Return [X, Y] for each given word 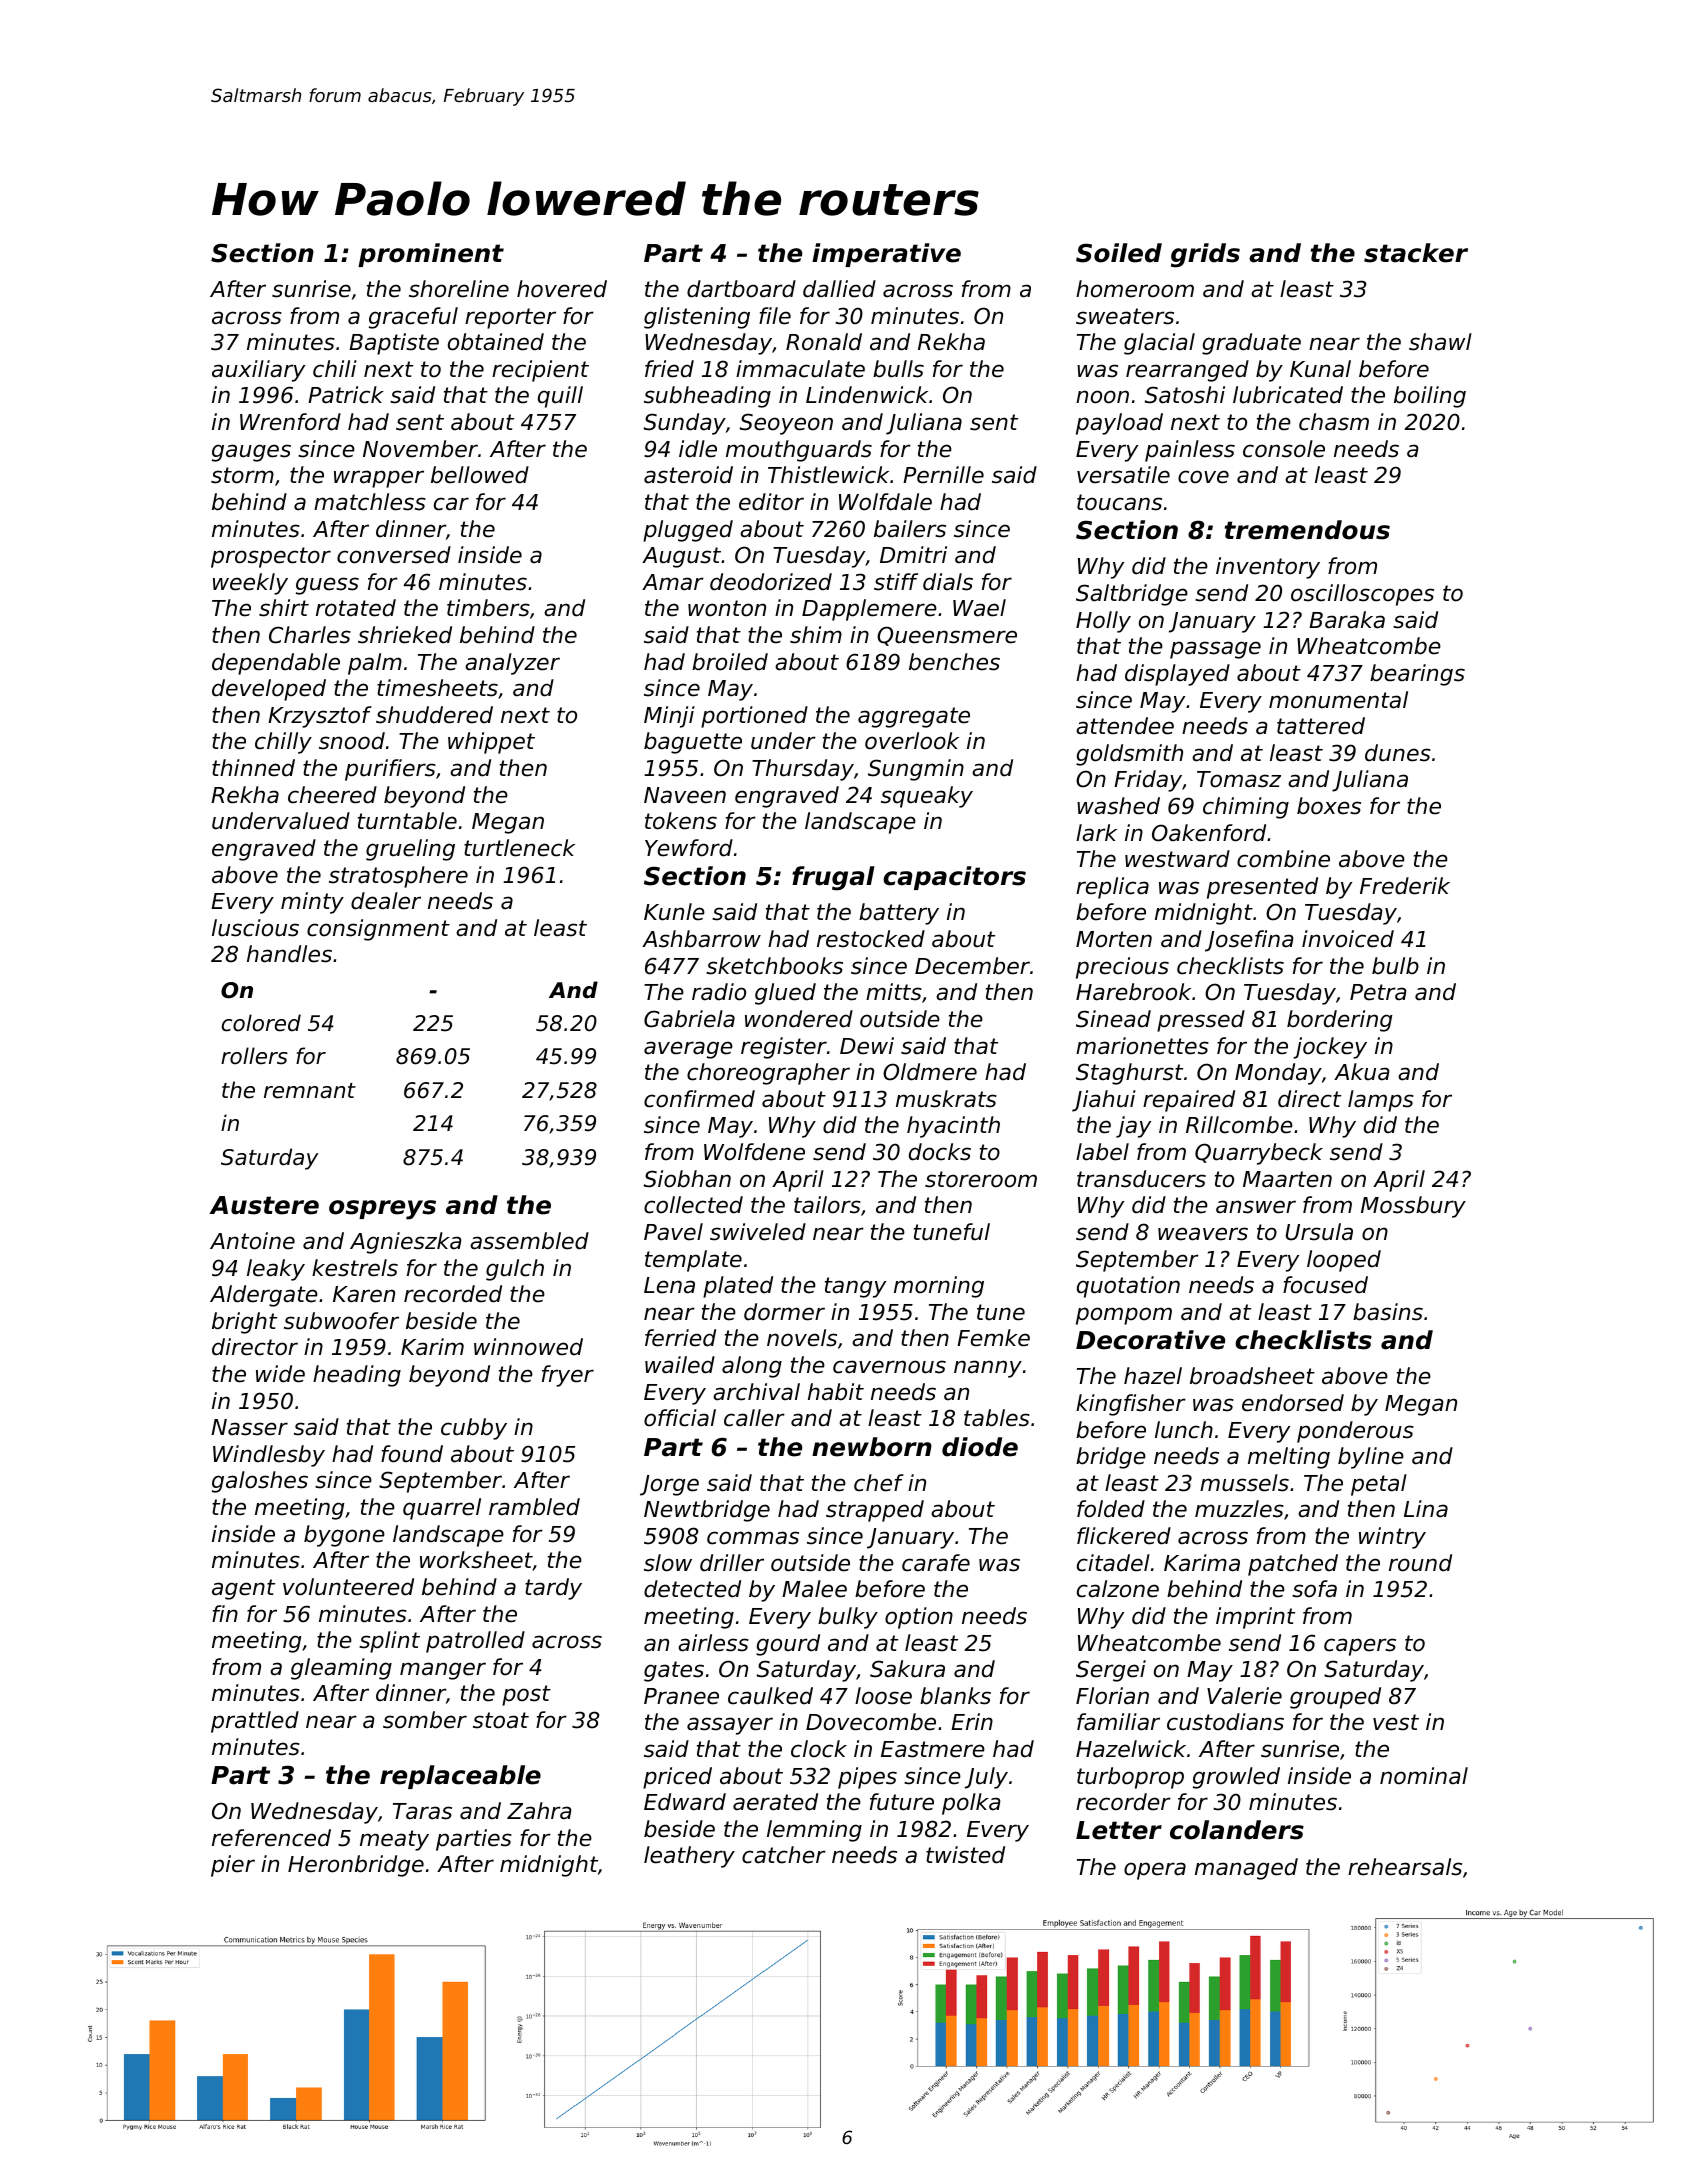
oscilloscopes [1362, 595]
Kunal [1320, 369]
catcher [784, 1855]
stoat [501, 1720]
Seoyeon [786, 424]
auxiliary [258, 371]
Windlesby [269, 1456]
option [919, 1618]
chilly [283, 743]
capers [1360, 1647]
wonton [727, 608]
